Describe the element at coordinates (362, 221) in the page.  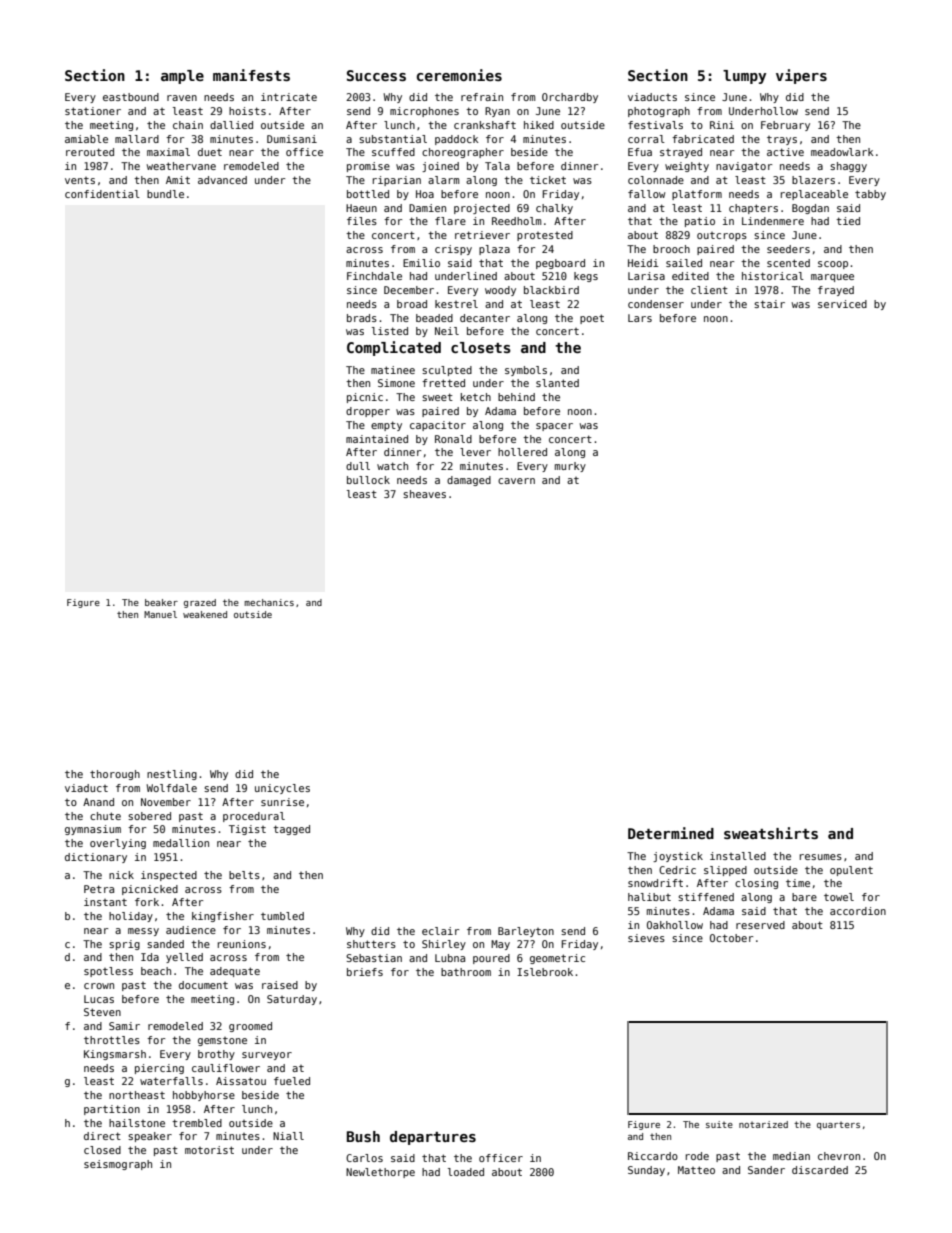
I see `files` at that location.
